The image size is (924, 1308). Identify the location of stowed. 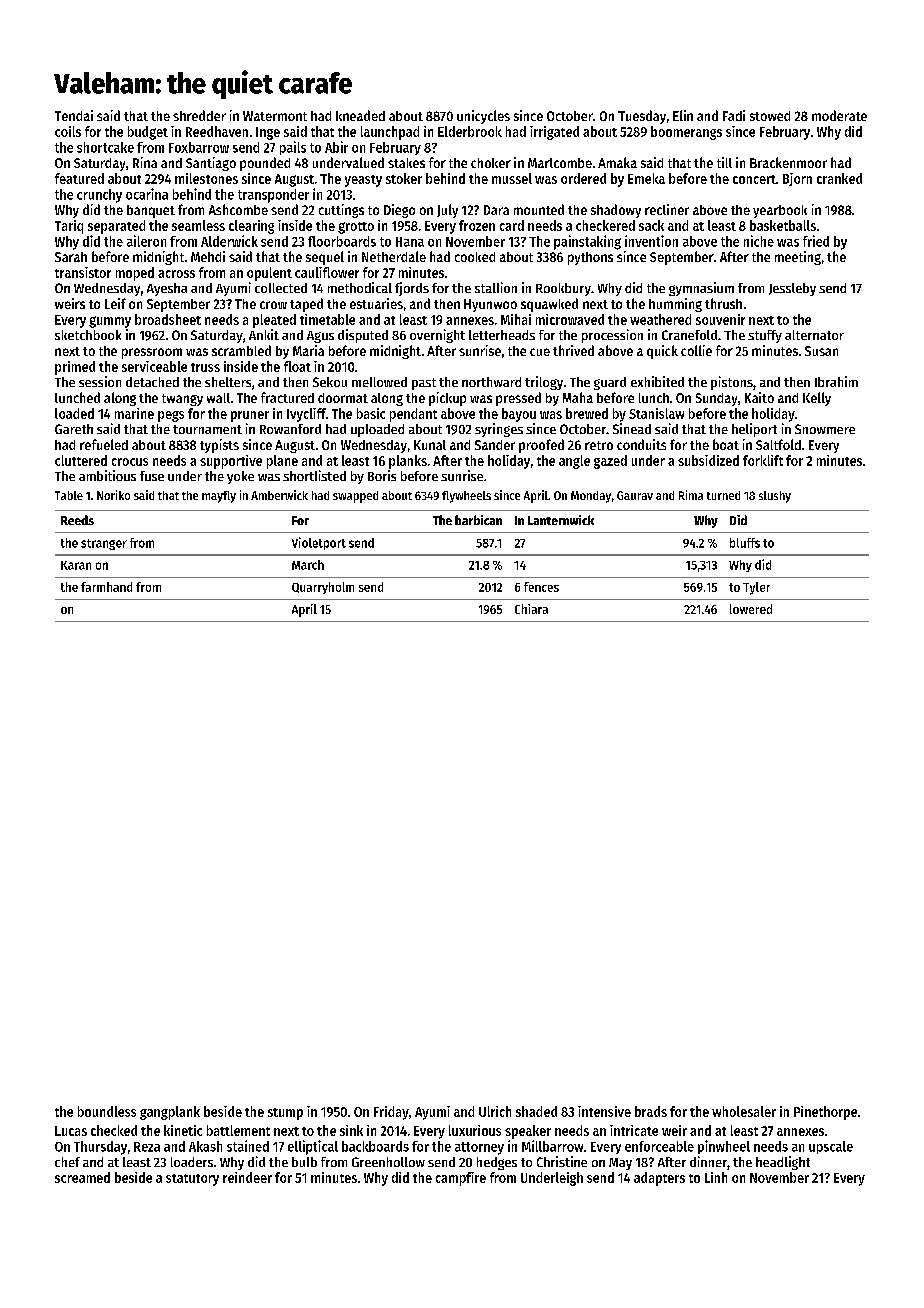
(770, 116).
